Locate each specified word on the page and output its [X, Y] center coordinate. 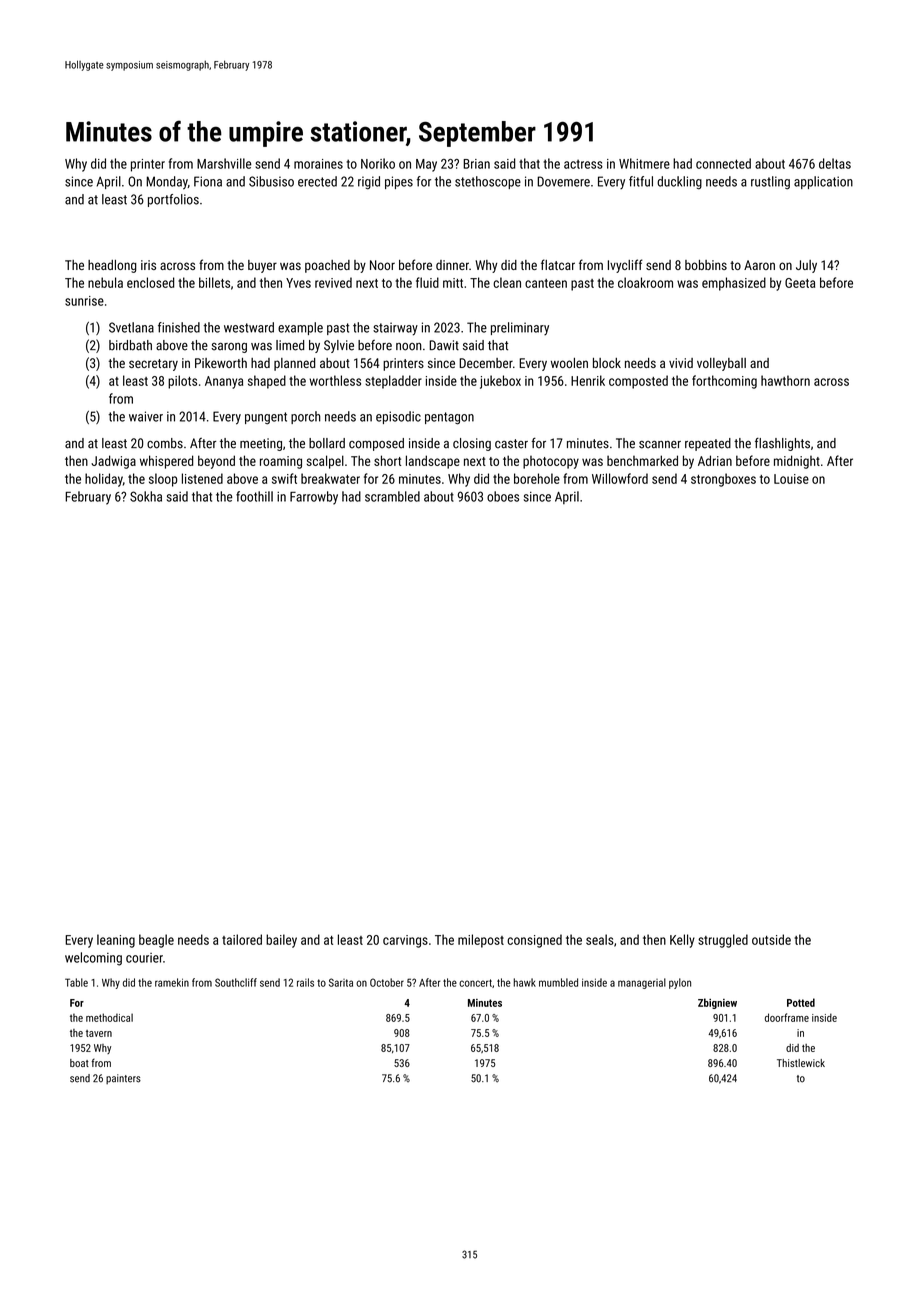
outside [771, 939]
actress [583, 164]
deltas [835, 163]
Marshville [224, 163]
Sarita [341, 982]
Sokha [146, 496]
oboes [503, 496]
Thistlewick [801, 1063]
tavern [99, 1033]
